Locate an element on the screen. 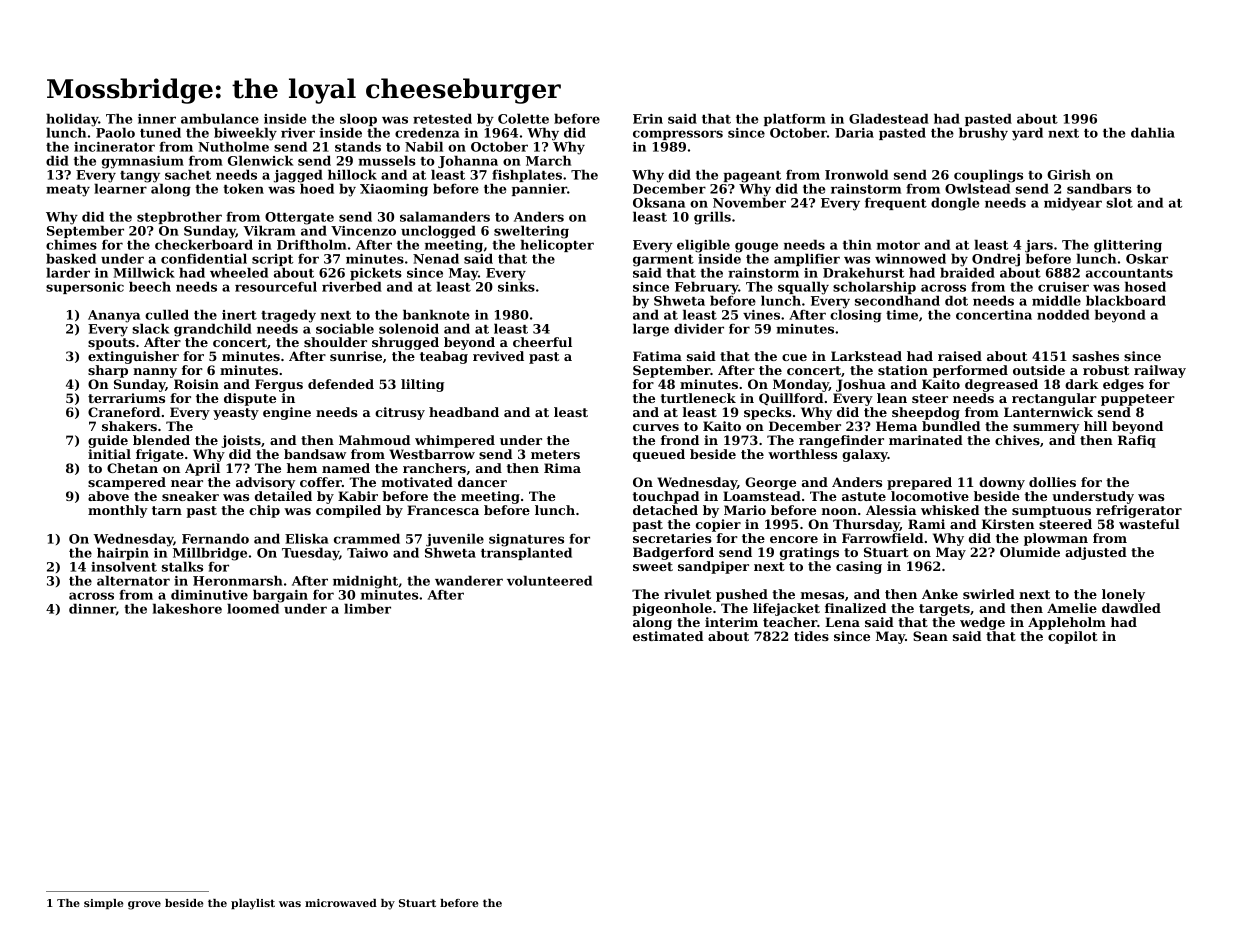 The height and width of the screenshot is (952, 1233). lakeshore is located at coordinates (187, 608).
